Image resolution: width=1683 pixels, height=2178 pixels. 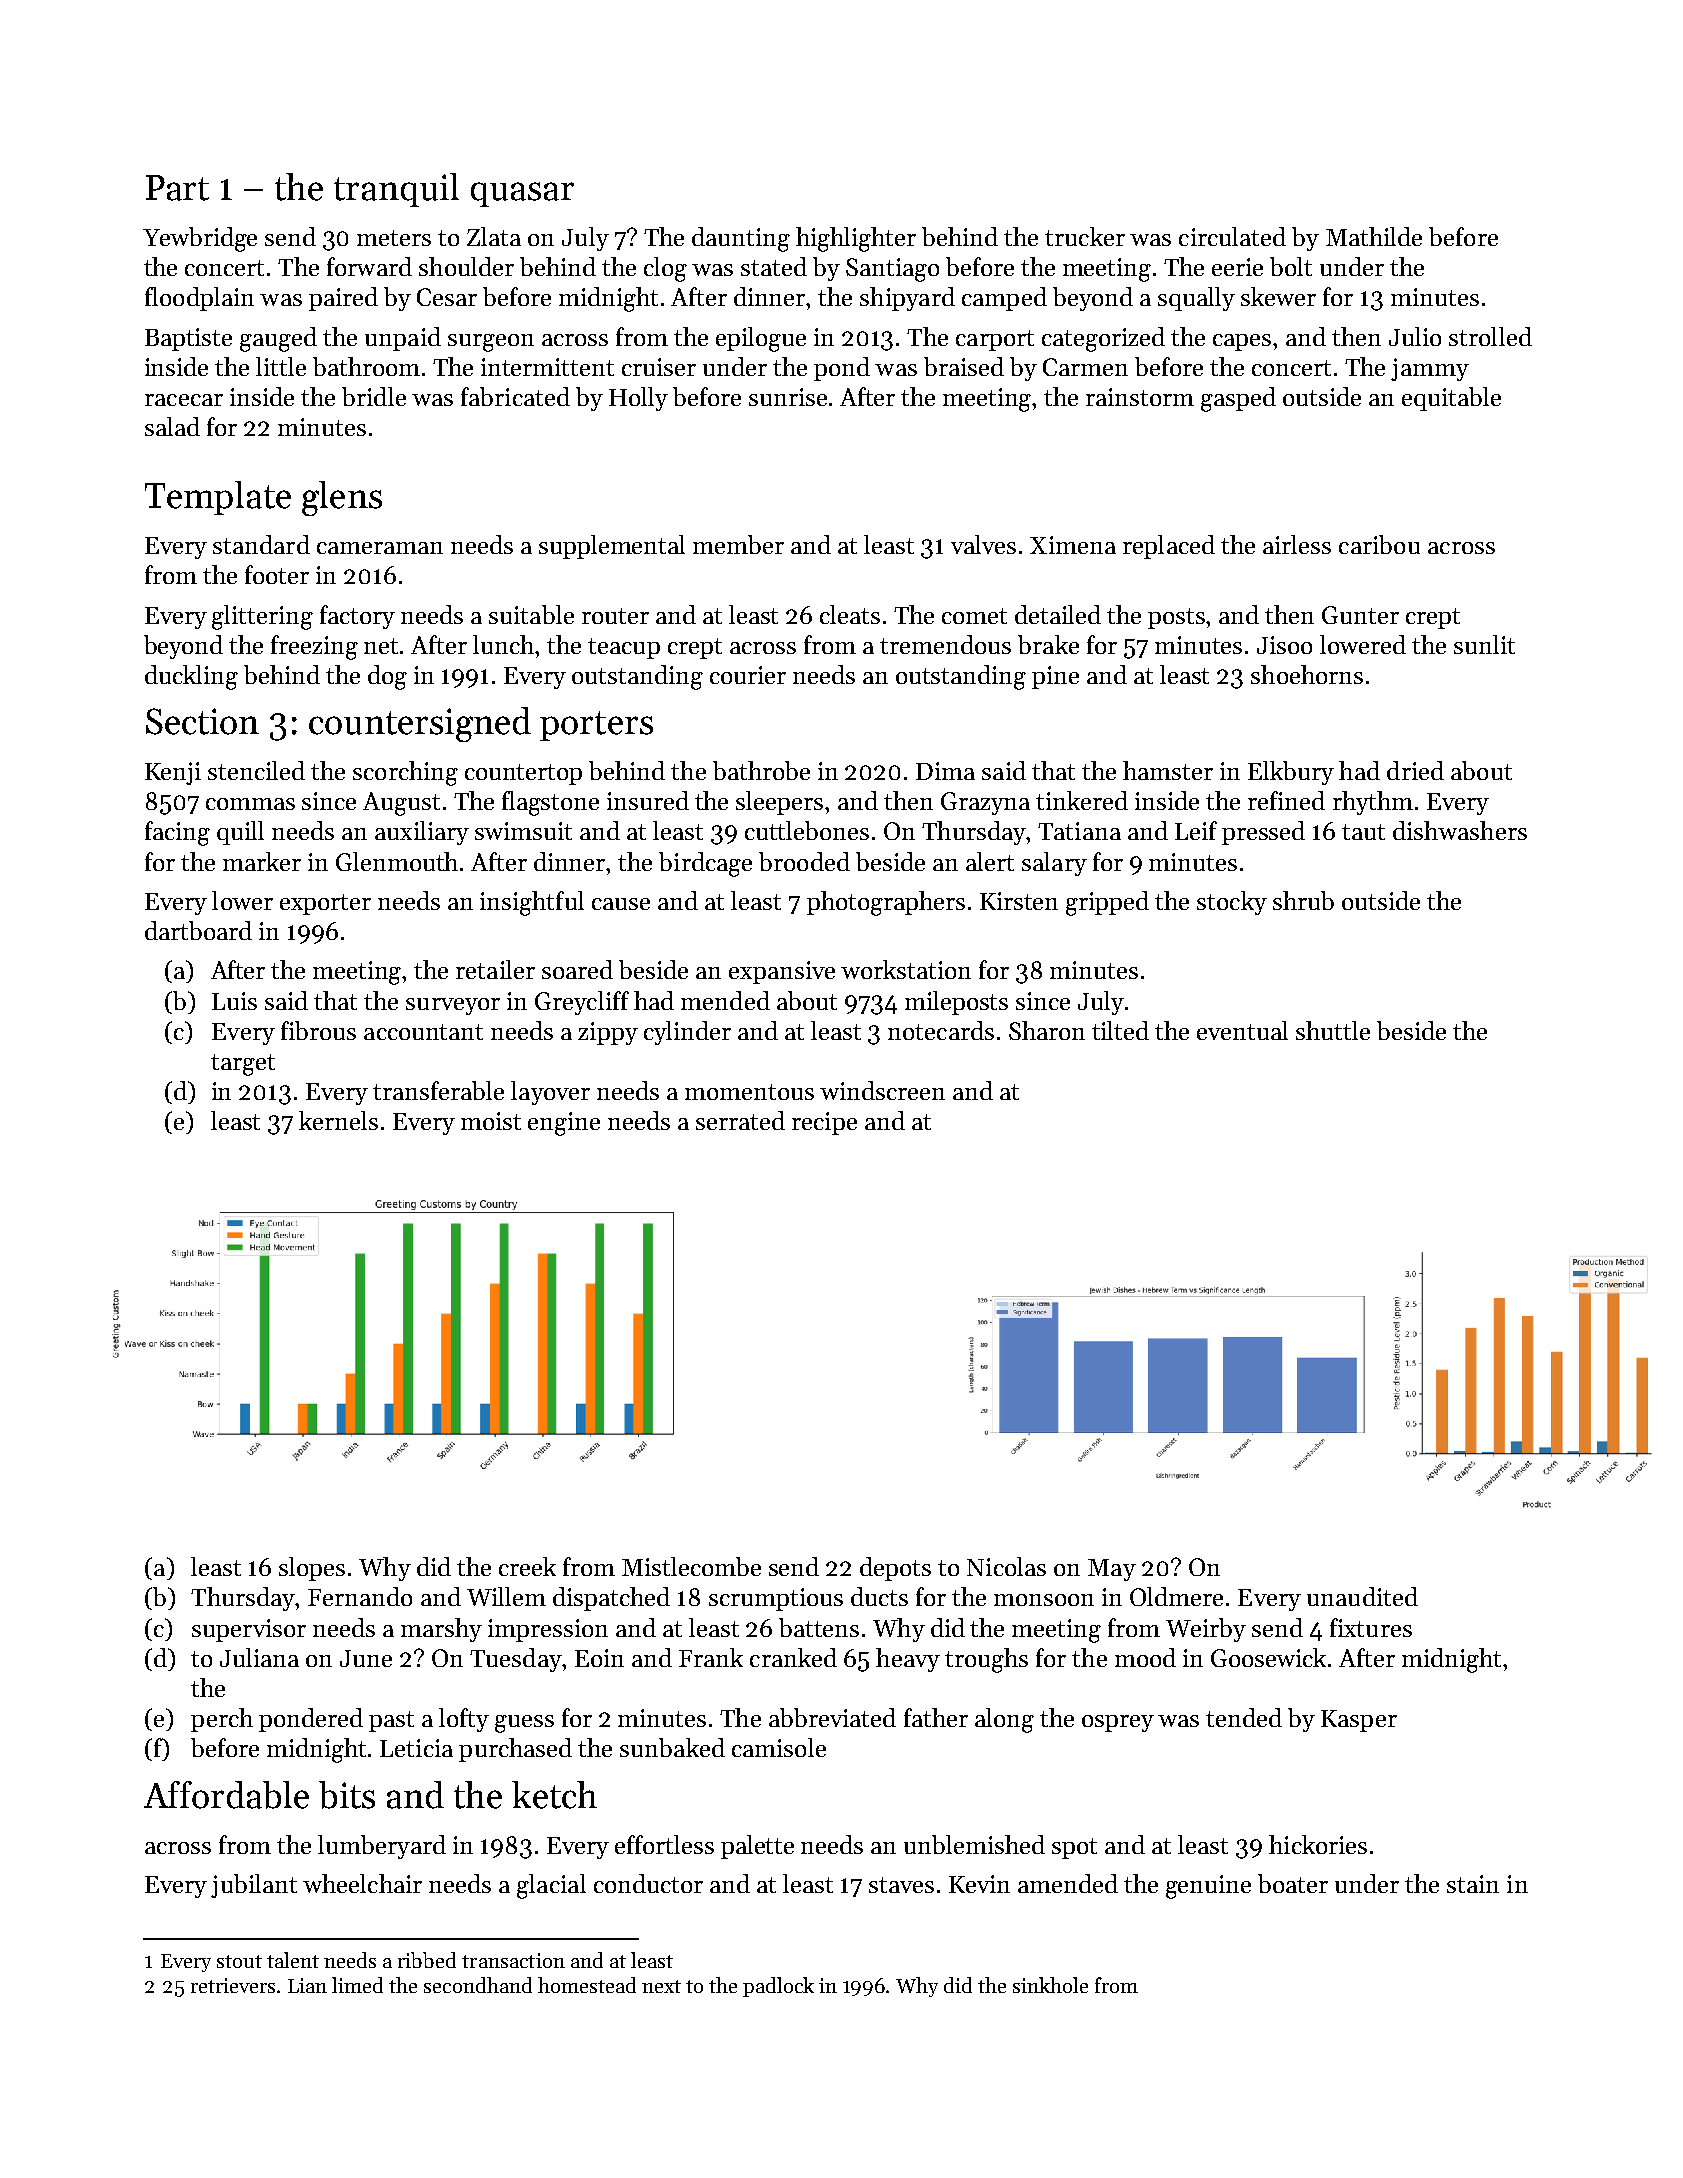 I want to click on slopes, so click(x=312, y=1569).
